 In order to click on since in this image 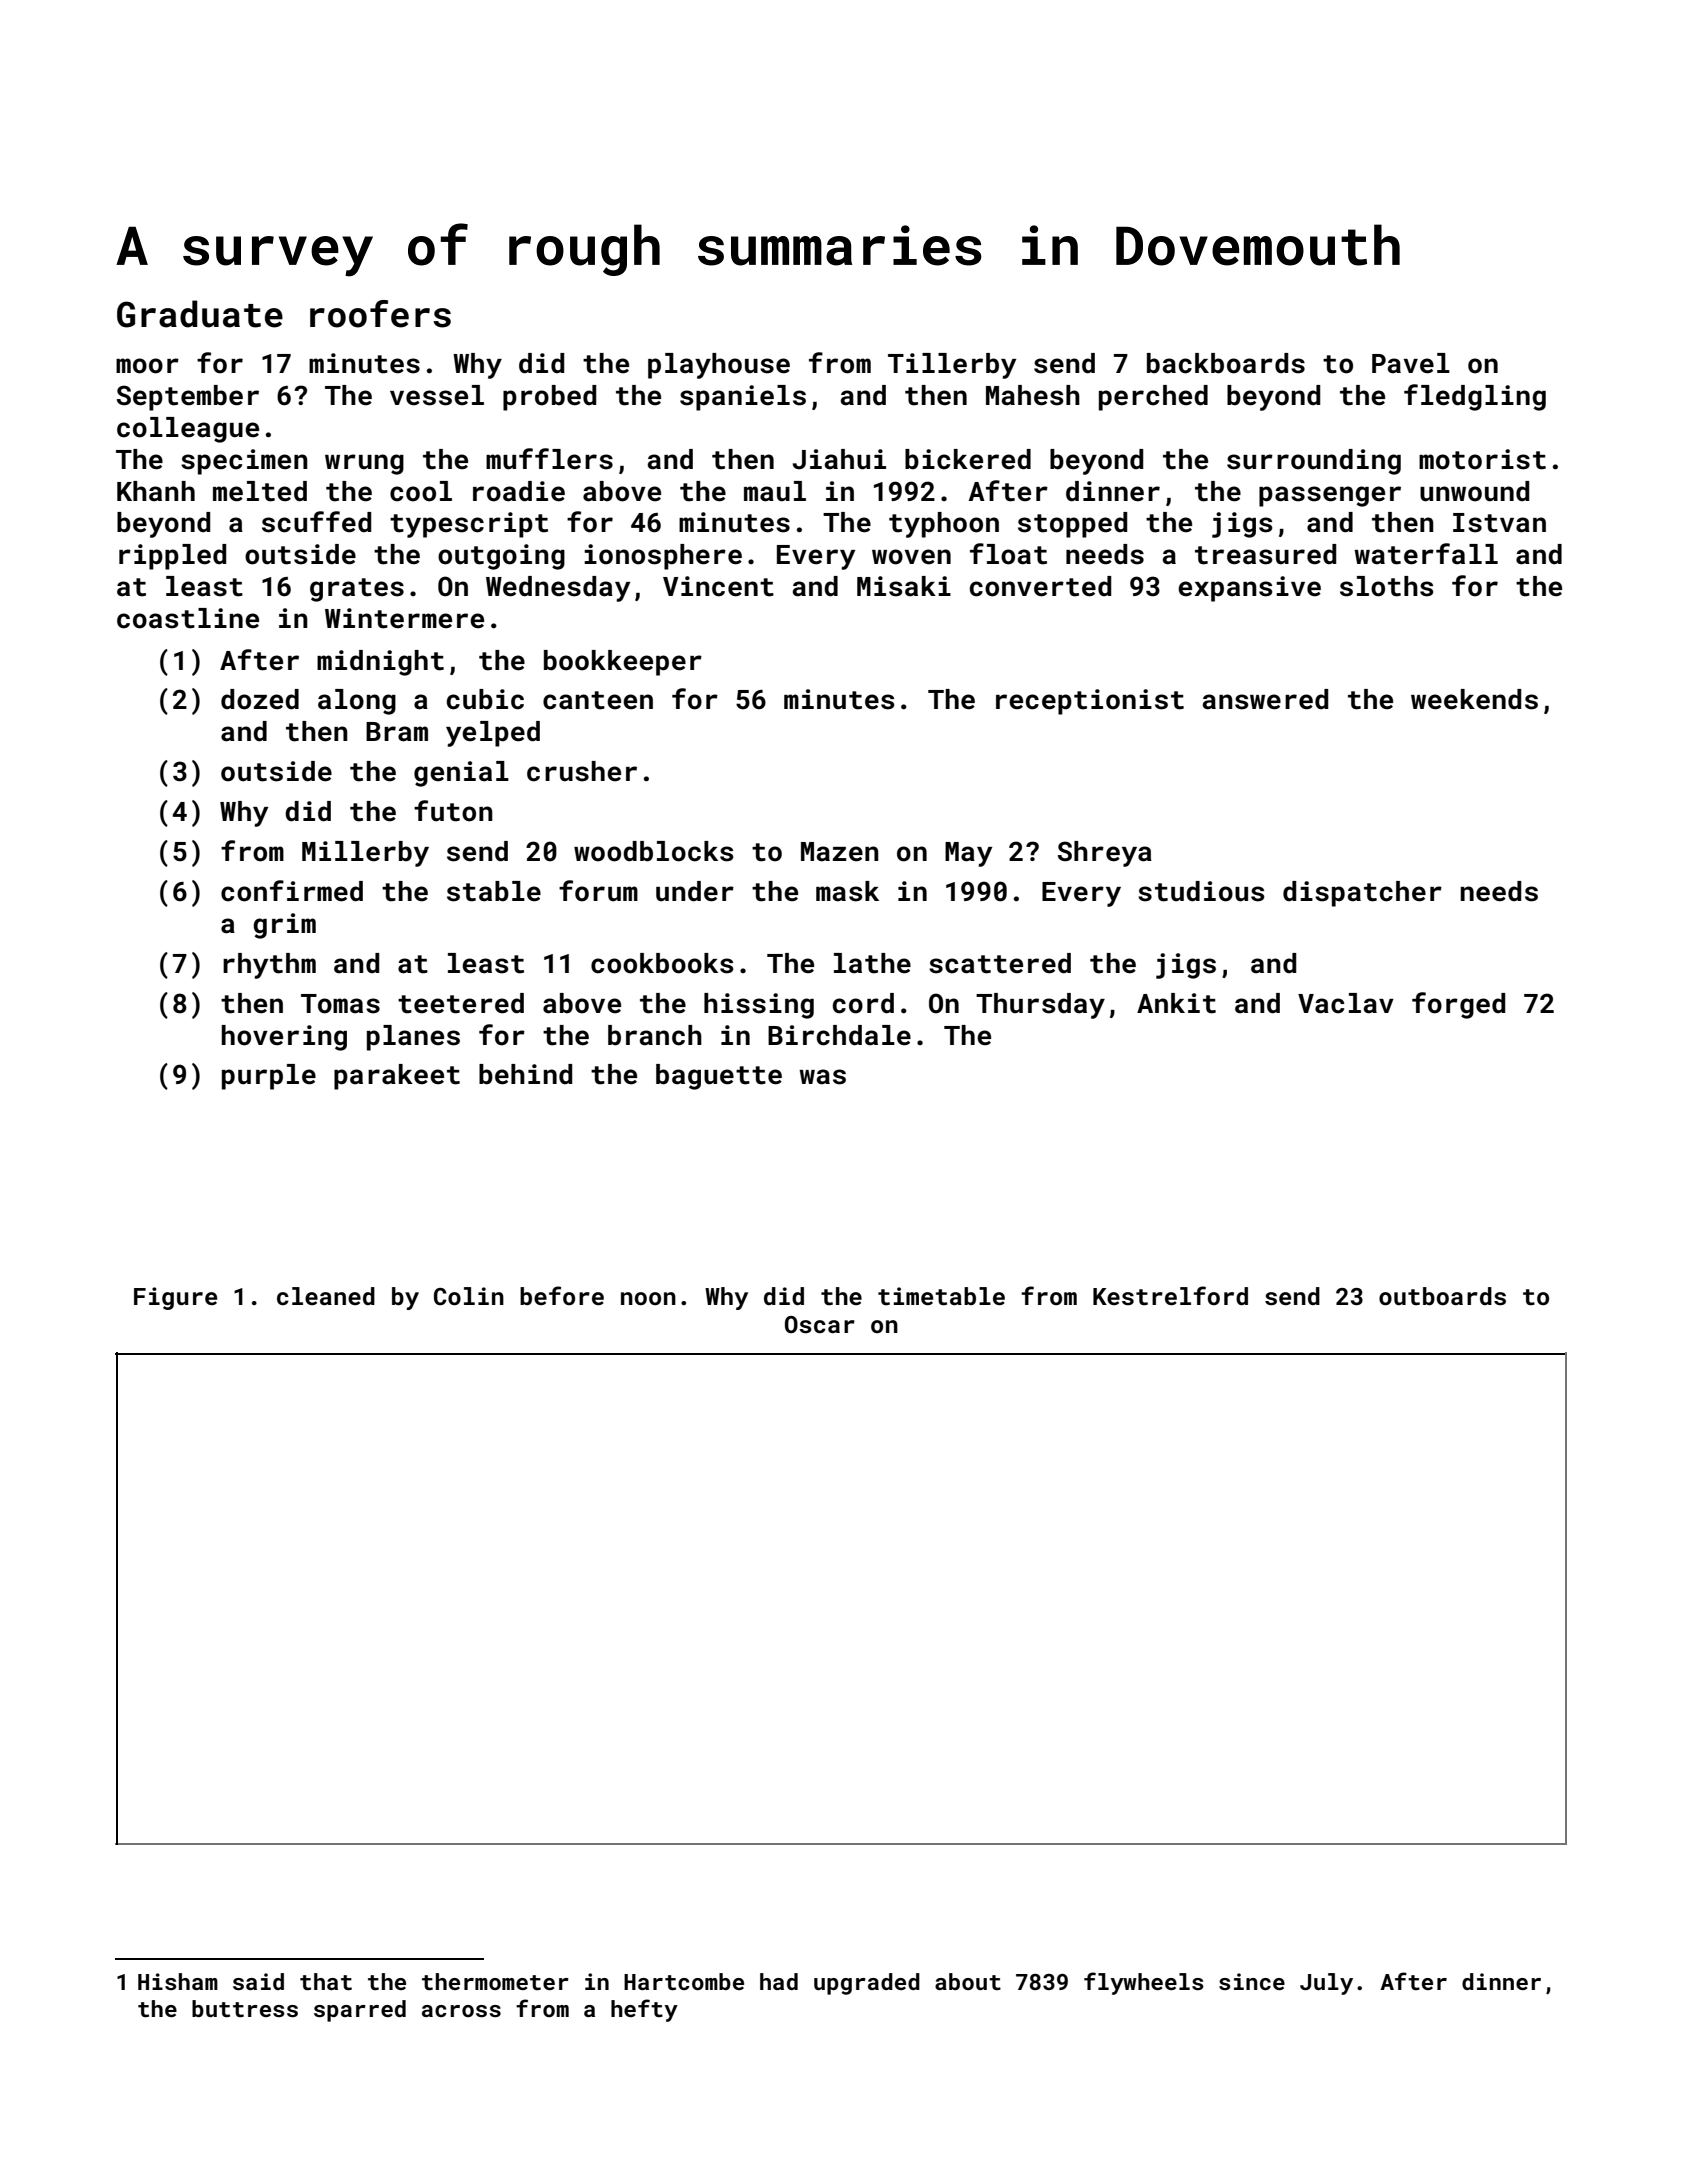, I will do `click(1252, 1981)`.
